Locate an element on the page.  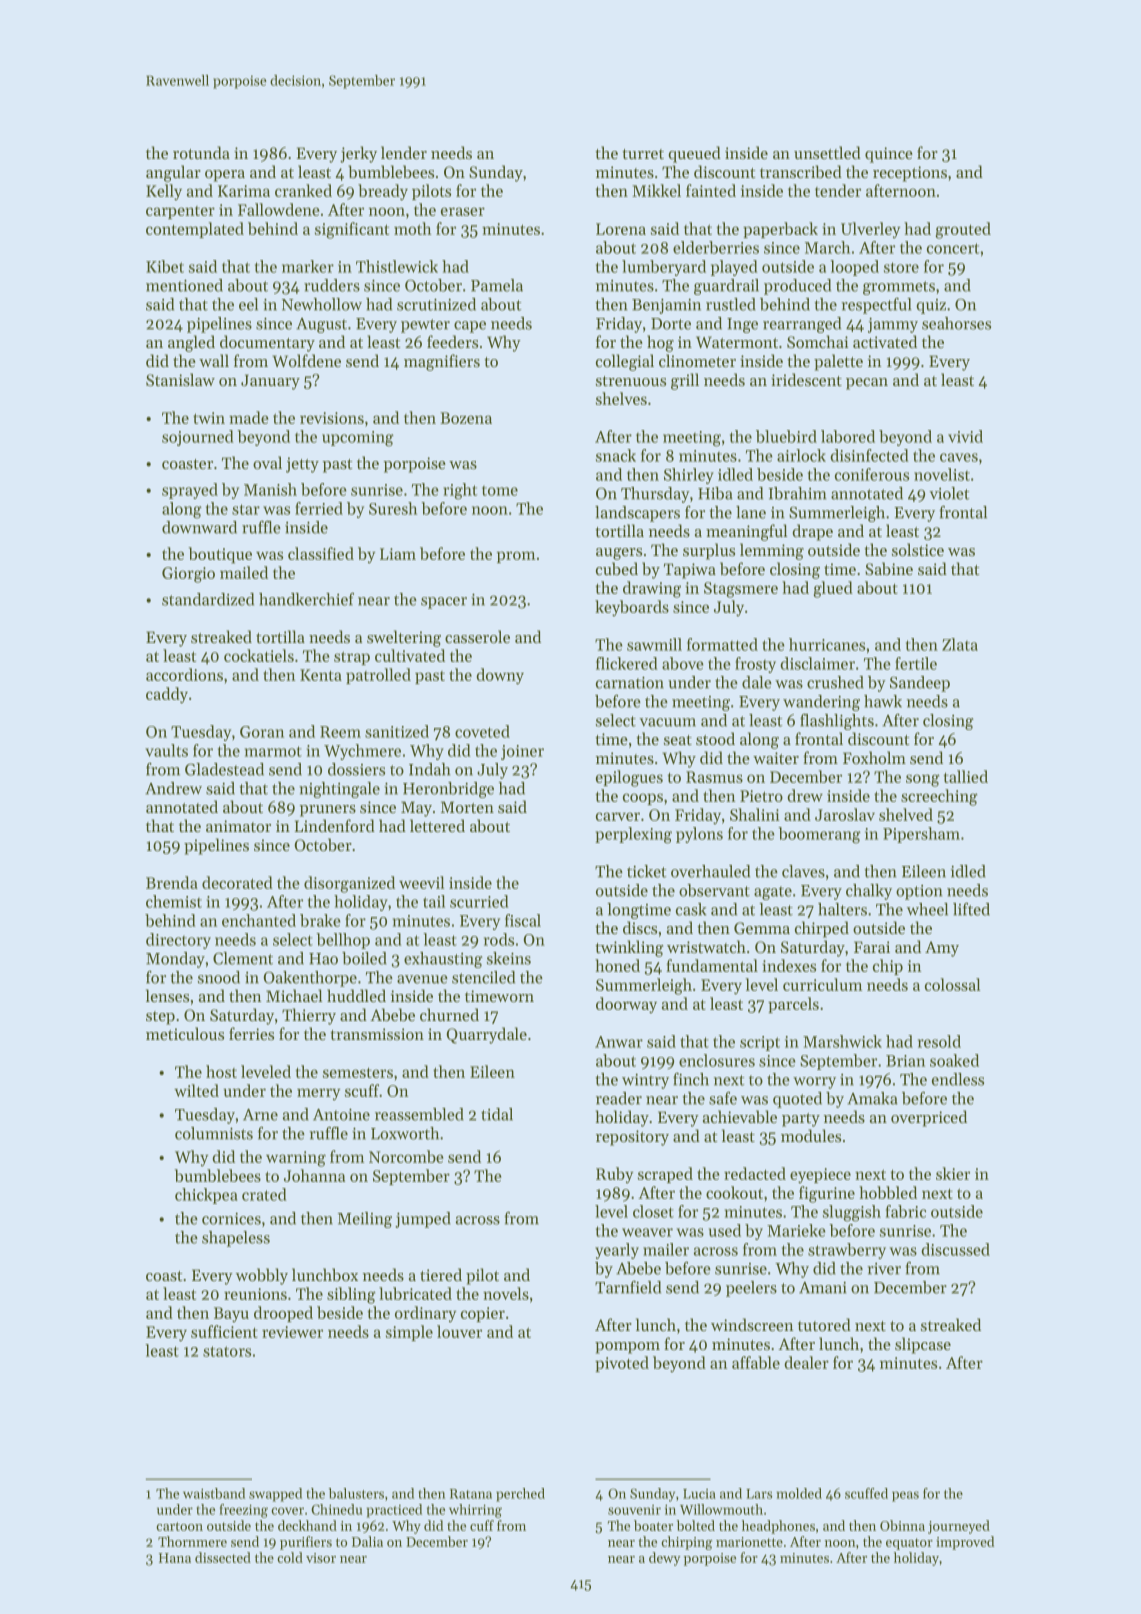
sawmill is located at coordinates (654, 644).
